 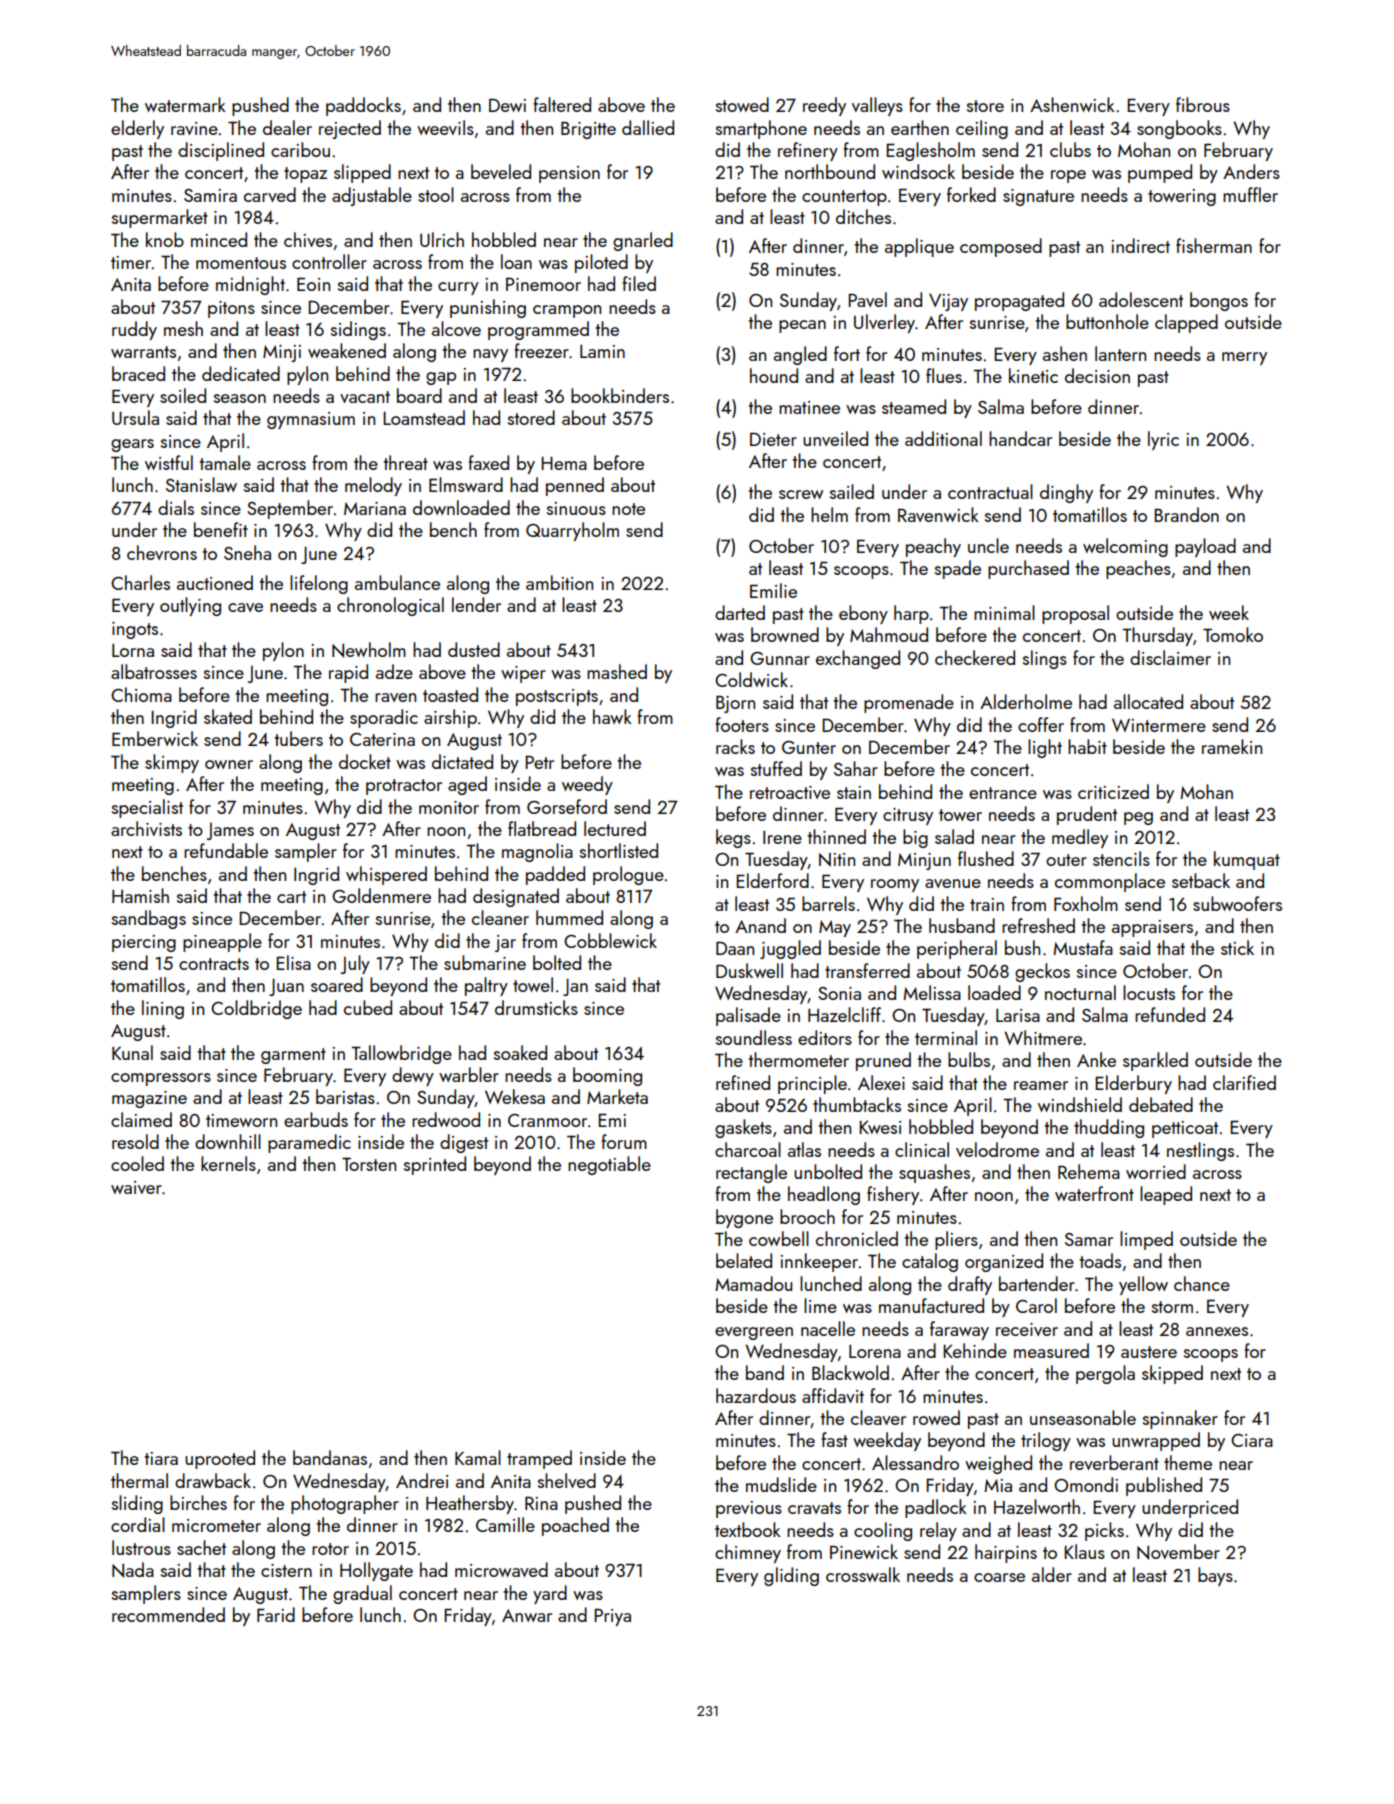 What do you see at coordinates (620, 395) in the screenshot?
I see `bookbinders` at bounding box center [620, 395].
